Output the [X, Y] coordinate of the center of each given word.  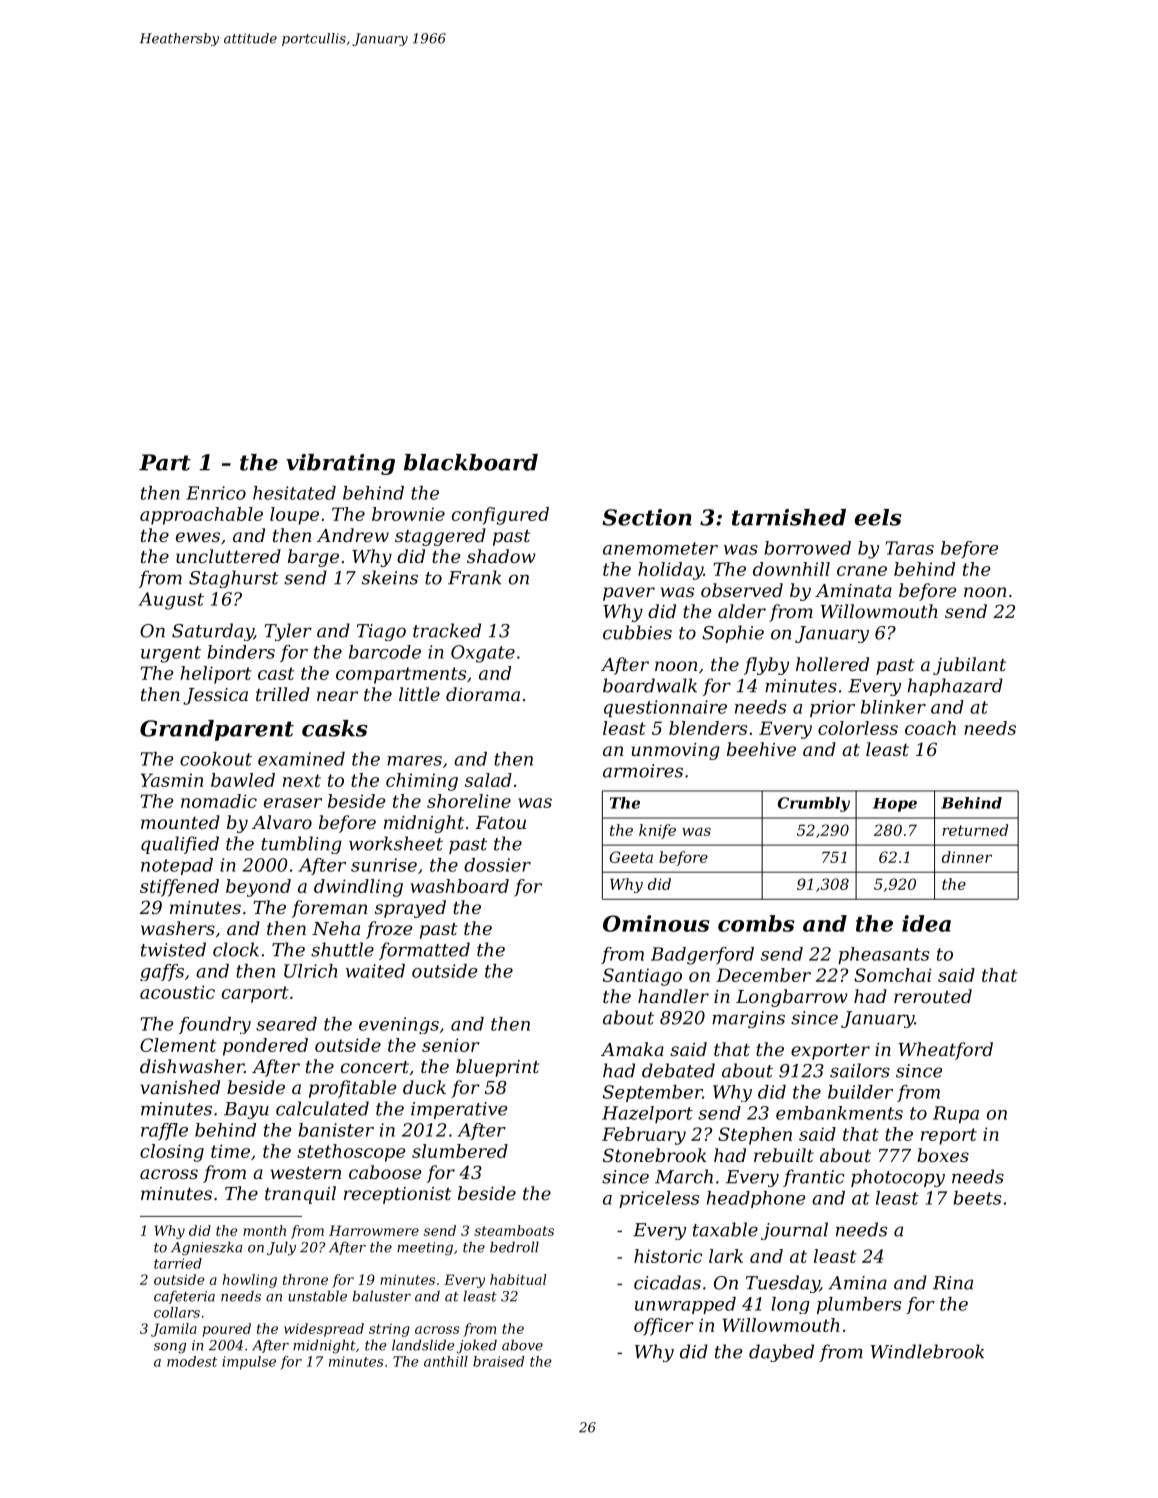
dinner [967, 857]
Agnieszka [206, 1248]
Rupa [956, 1114]
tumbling [301, 845]
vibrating [340, 464]
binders [241, 652]
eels [878, 517]
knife [657, 831]
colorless [858, 728]
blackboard [471, 462]
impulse [249, 1363]
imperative [459, 1110]
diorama [483, 694]
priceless [659, 1199]
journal [794, 1231]
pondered [265, 1047]
